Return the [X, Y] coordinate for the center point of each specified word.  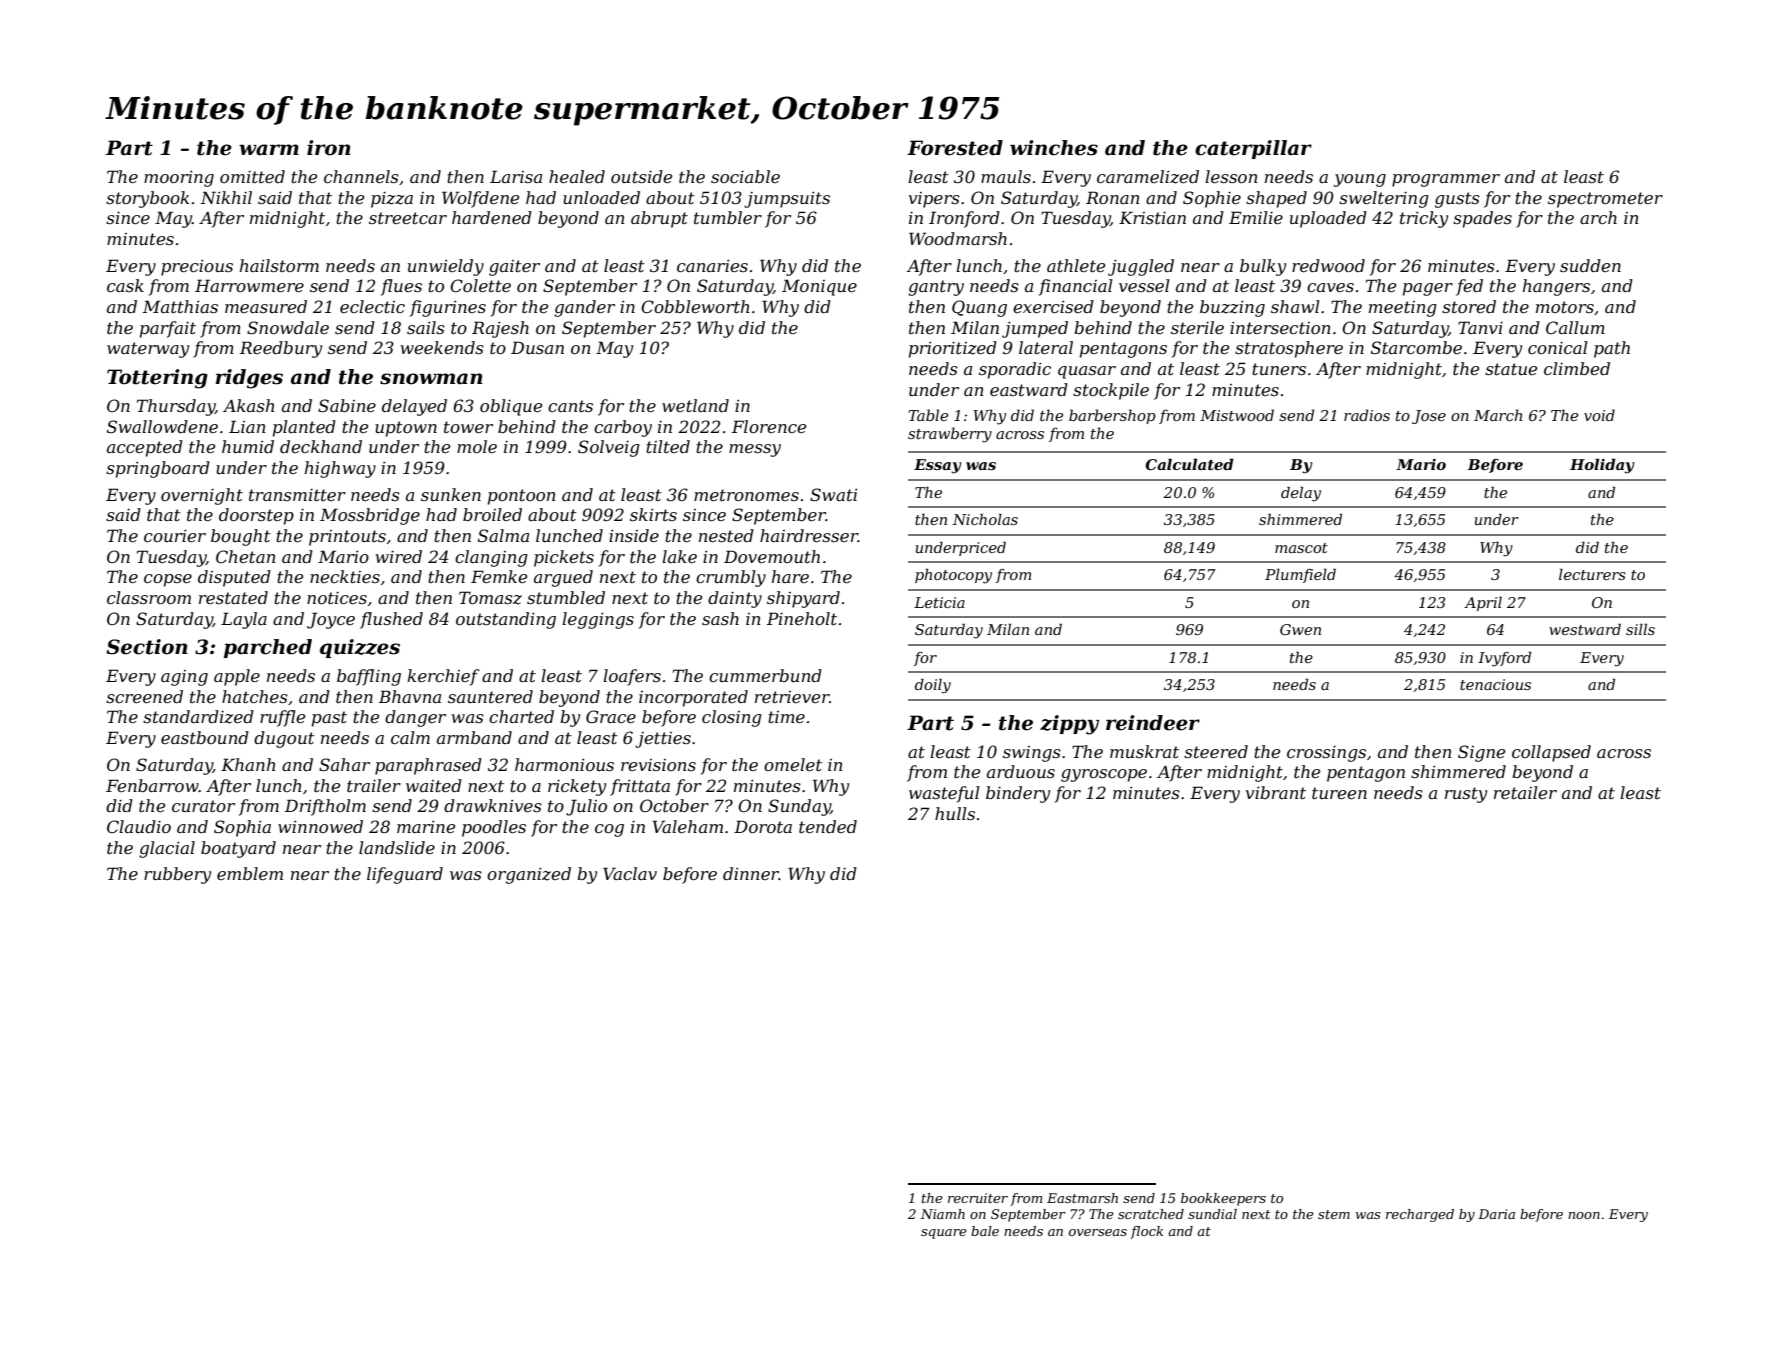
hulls [955, 813]
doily [933, 686]
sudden [1590, 265]
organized [529, 875]
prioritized [953, 349]
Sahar [344, 764]
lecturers [1592, 574]
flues [401, 287]
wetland [695, 405]
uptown [406, 429]
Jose [1429, 417]
